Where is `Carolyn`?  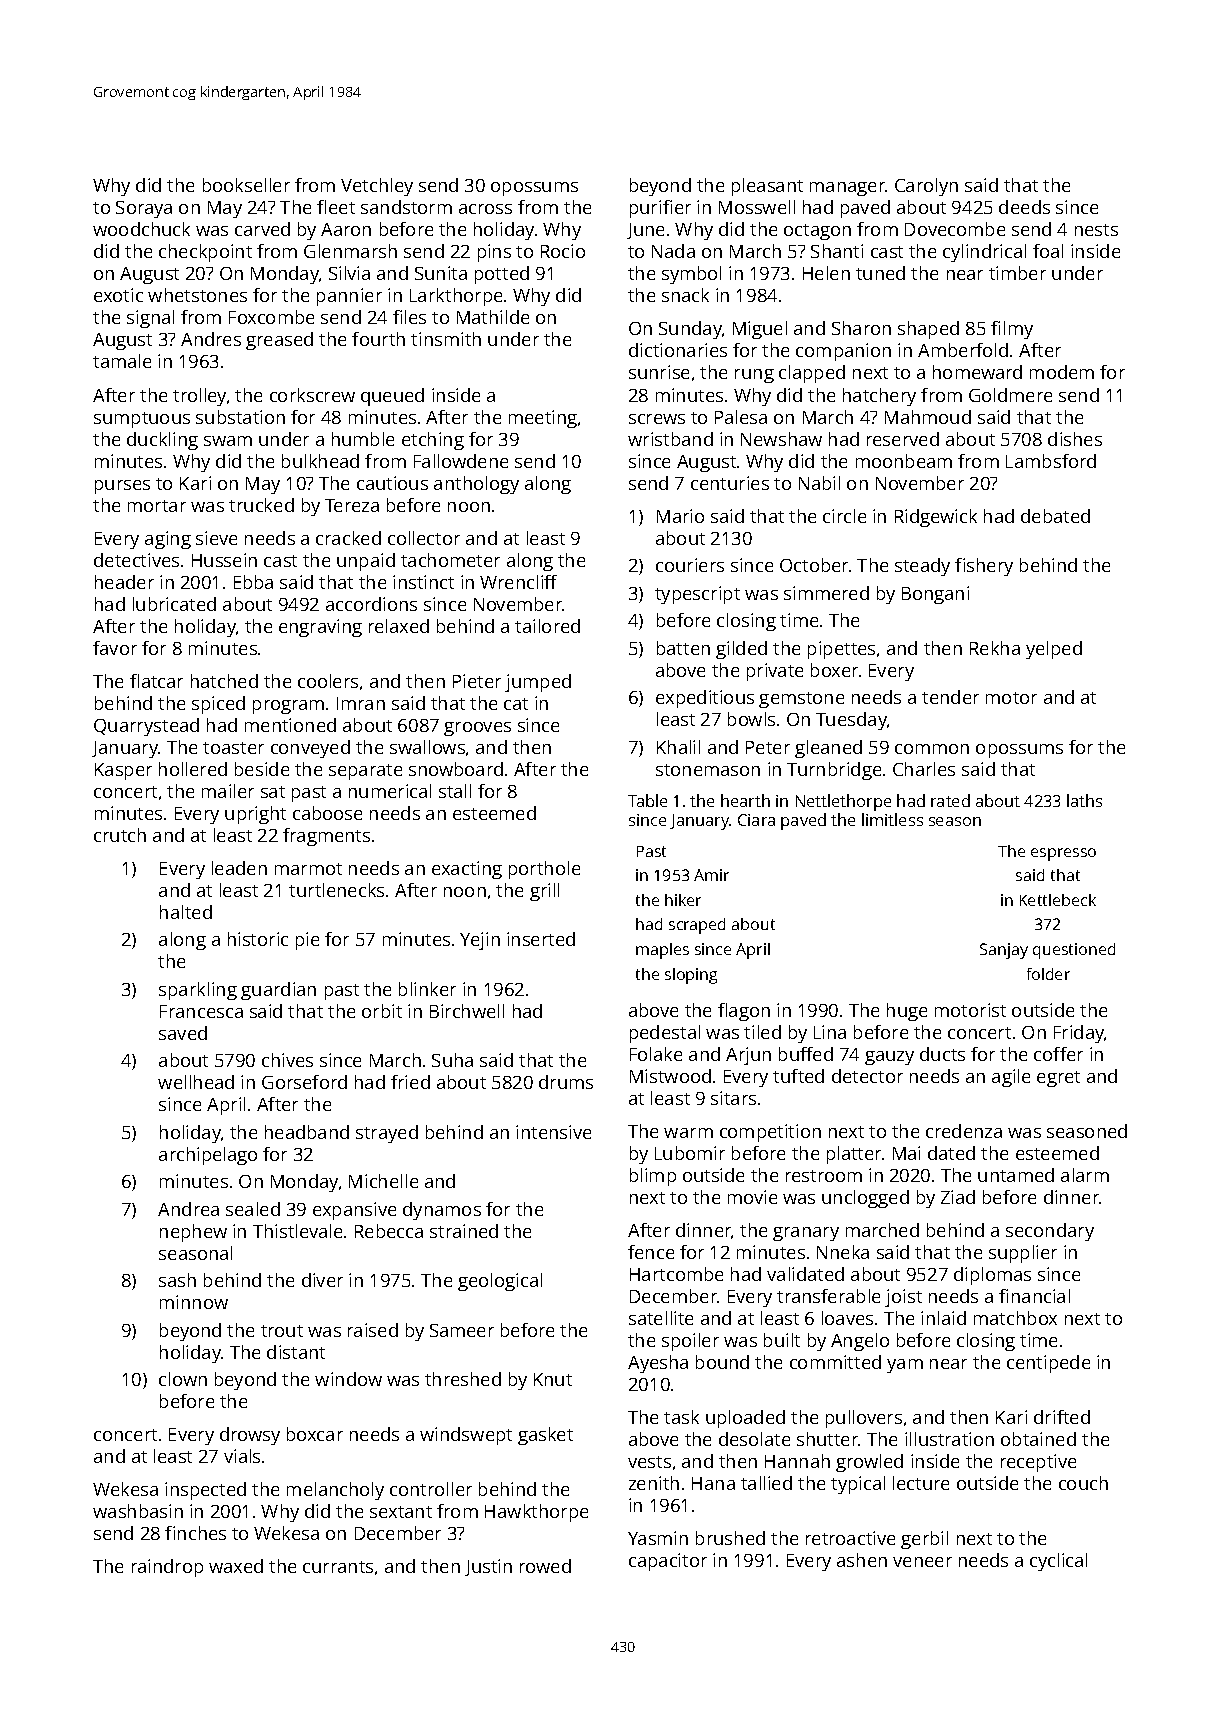 Carolyn is located at coordinates (926, 187).
